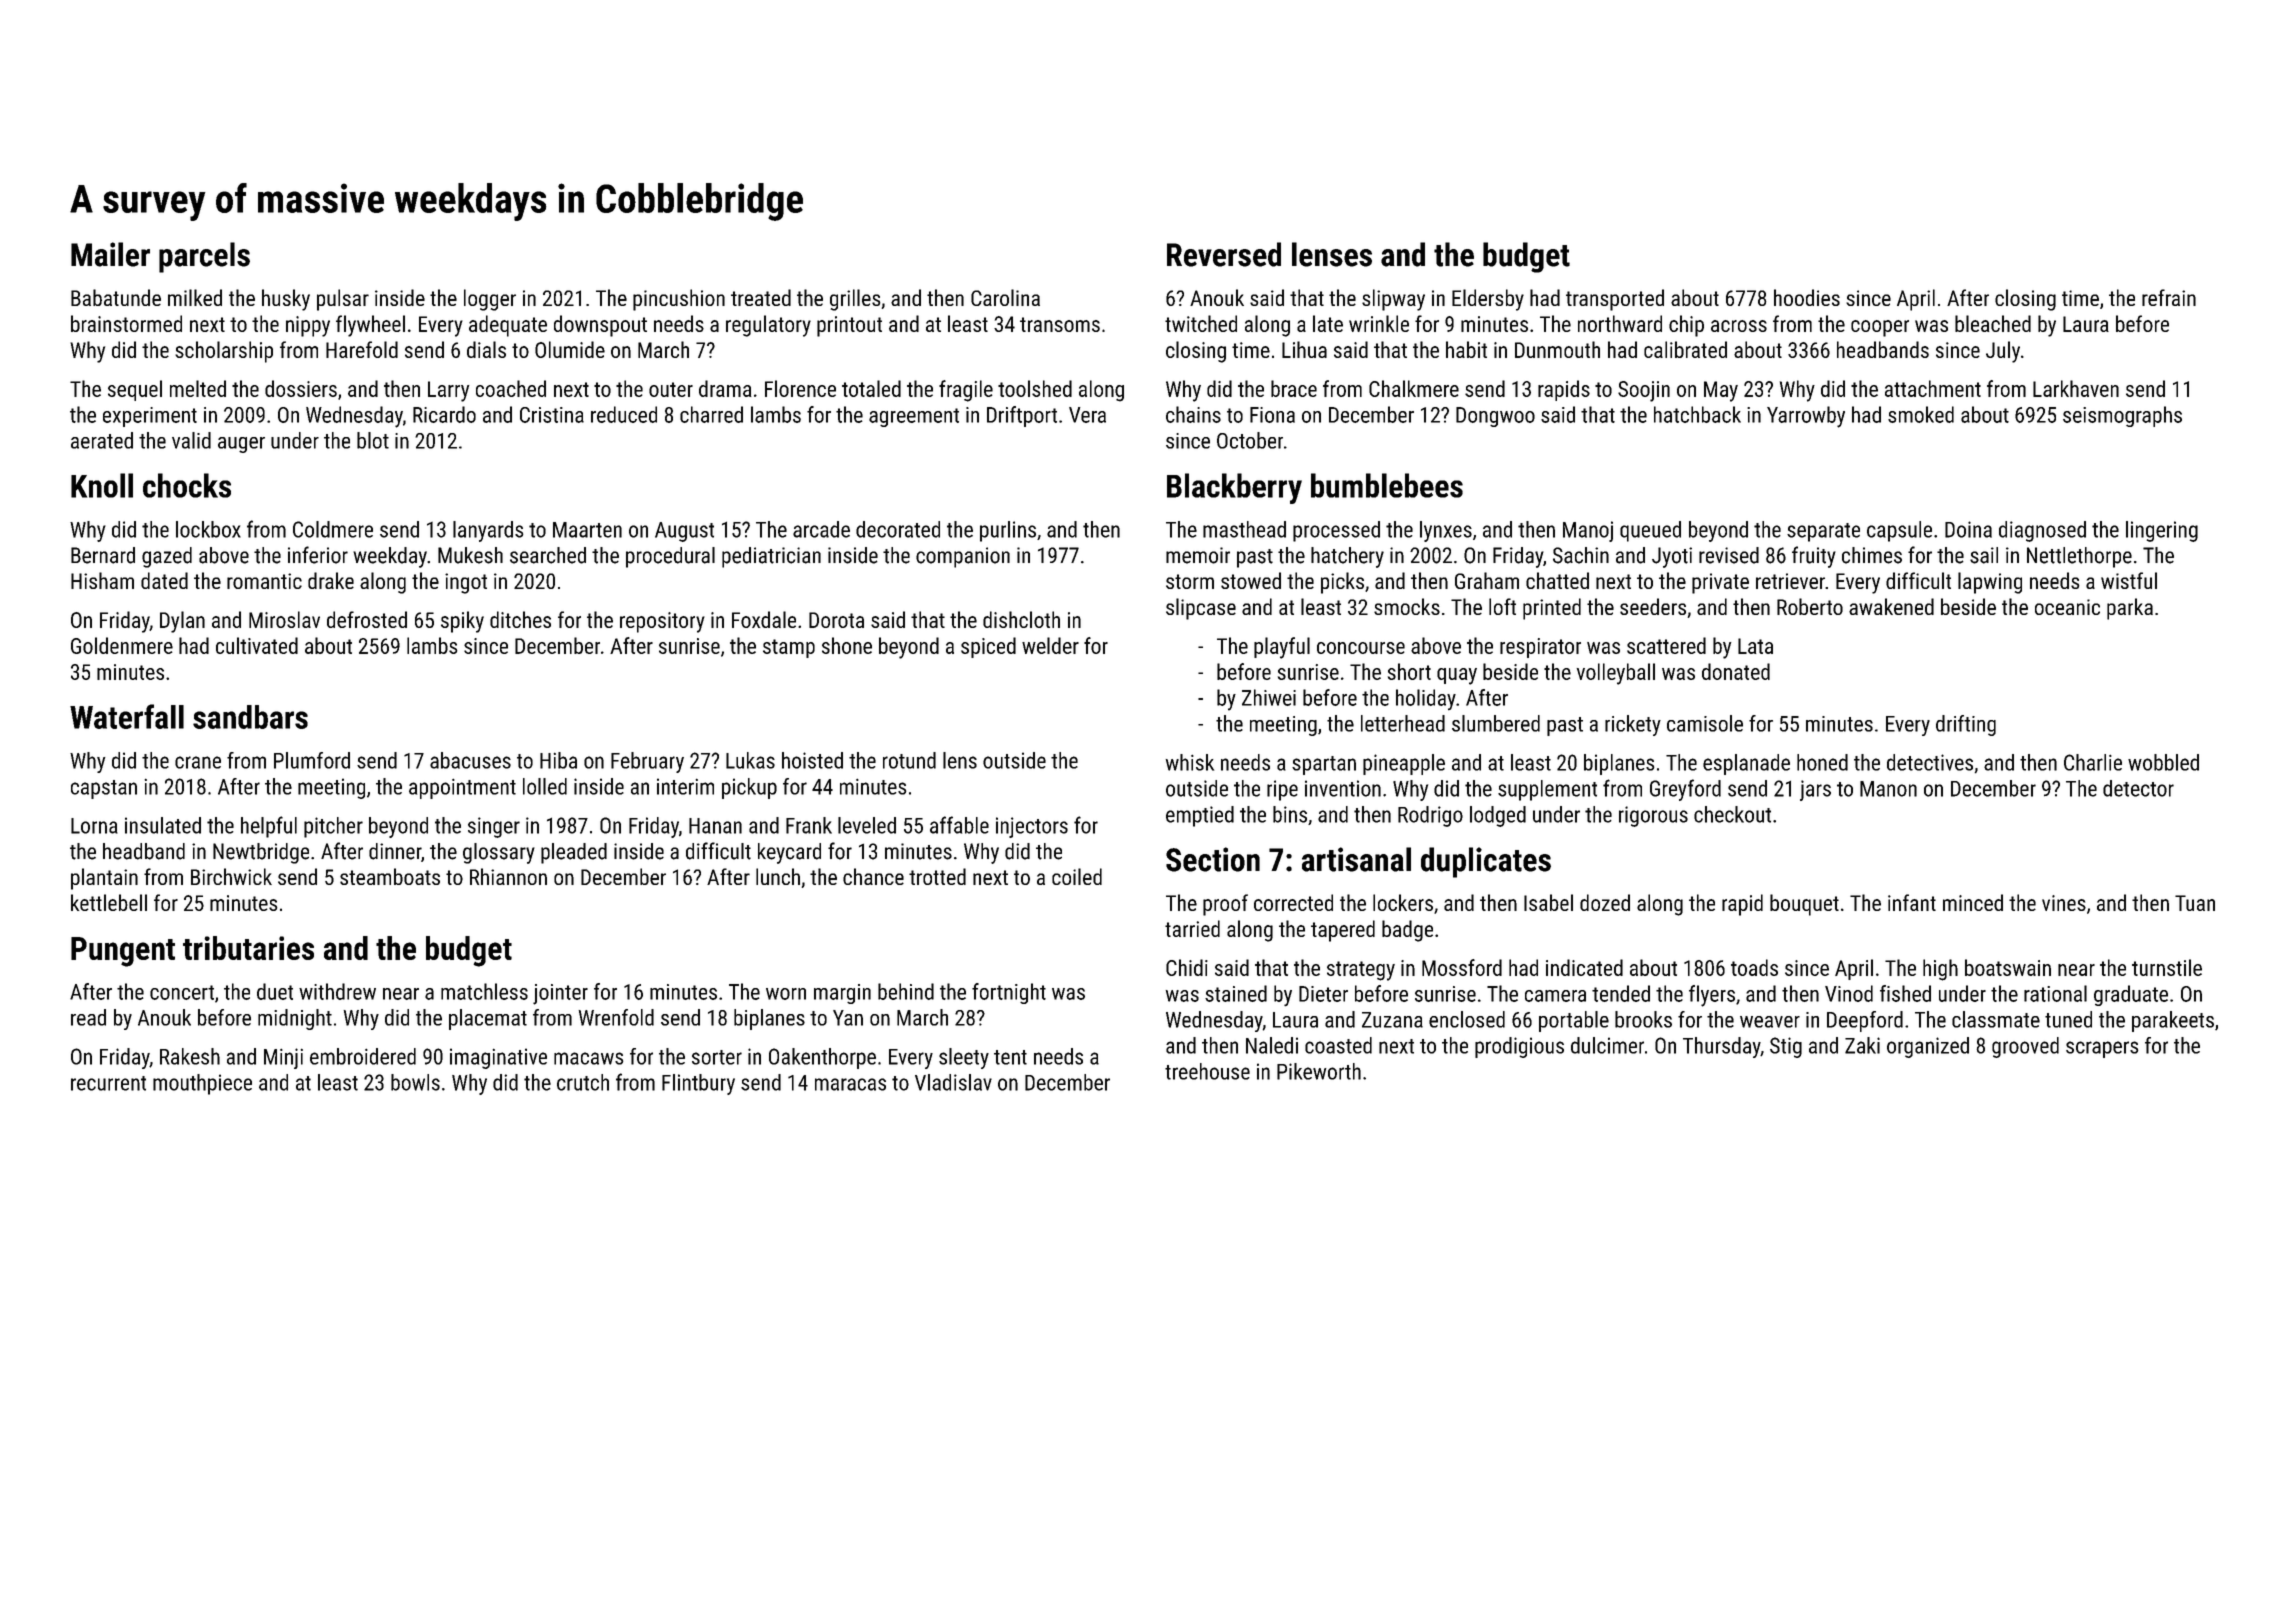 The width and height of the screenshot is (2292, 1620). I want to click on honed, so click(1822, 762).
